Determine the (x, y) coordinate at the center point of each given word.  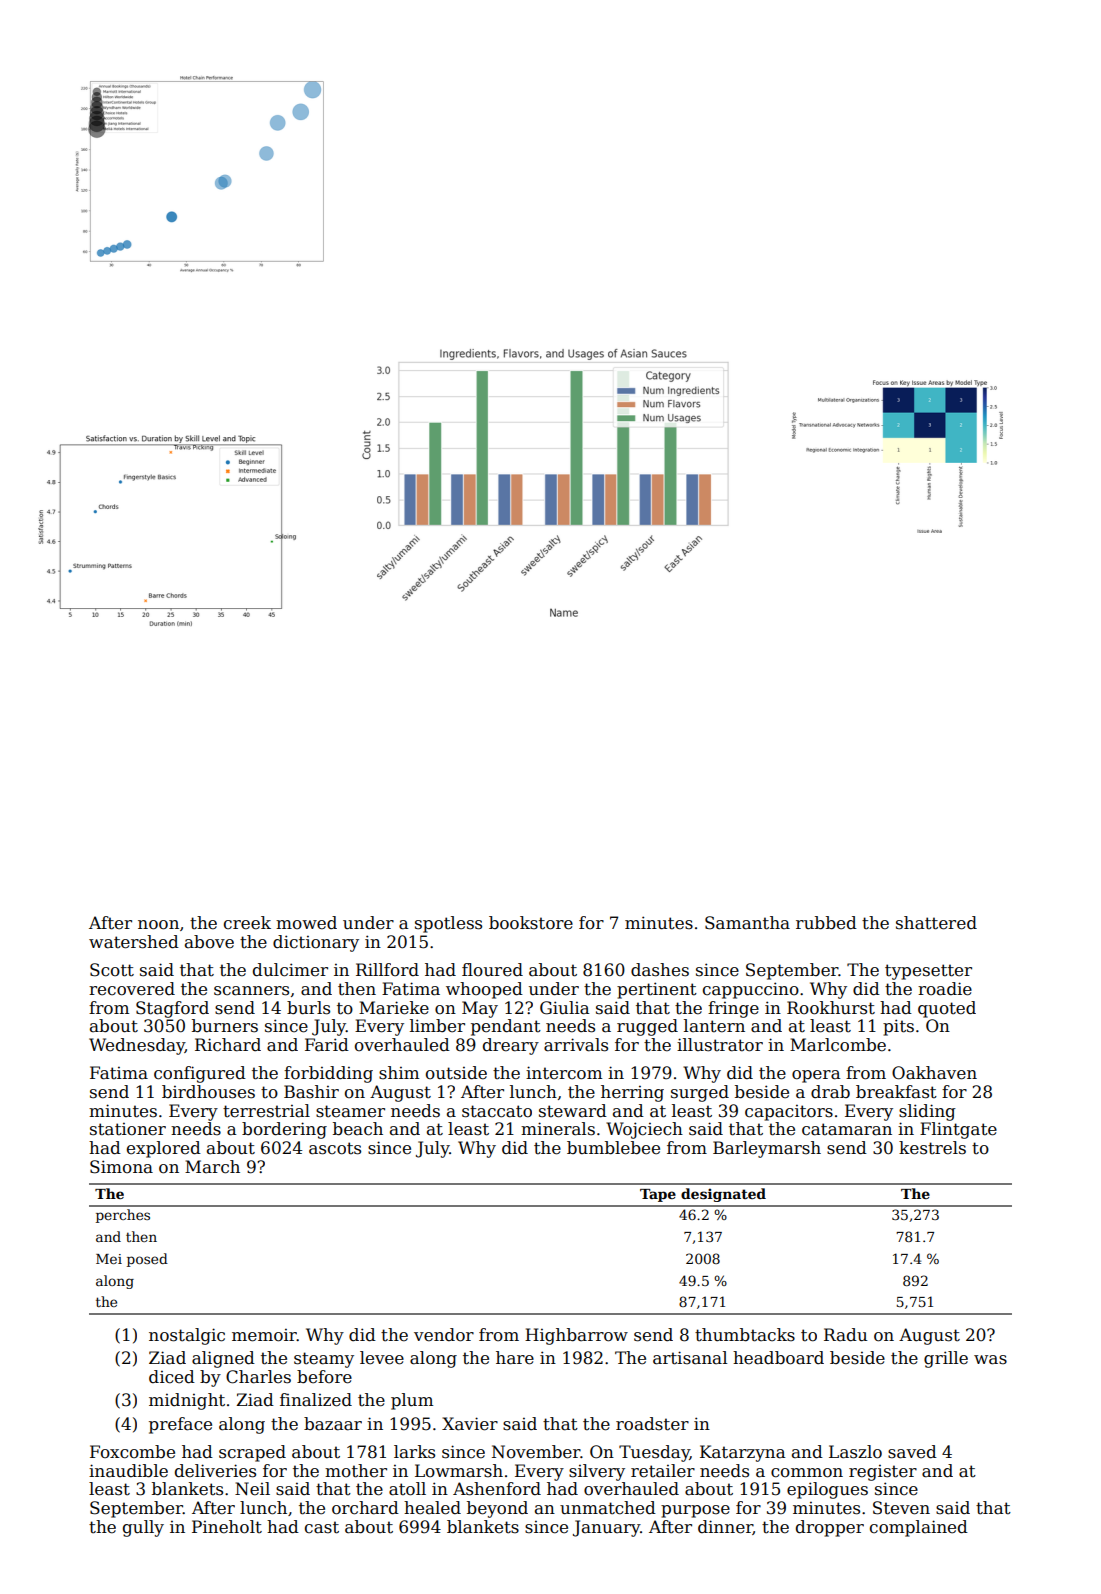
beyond (497, 1509)
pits (898, 1027)
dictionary (316, 943)
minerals (558, 1129)
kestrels (932, 1148)
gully (143, 1528)
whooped (484, 990)
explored (164, 1149)
